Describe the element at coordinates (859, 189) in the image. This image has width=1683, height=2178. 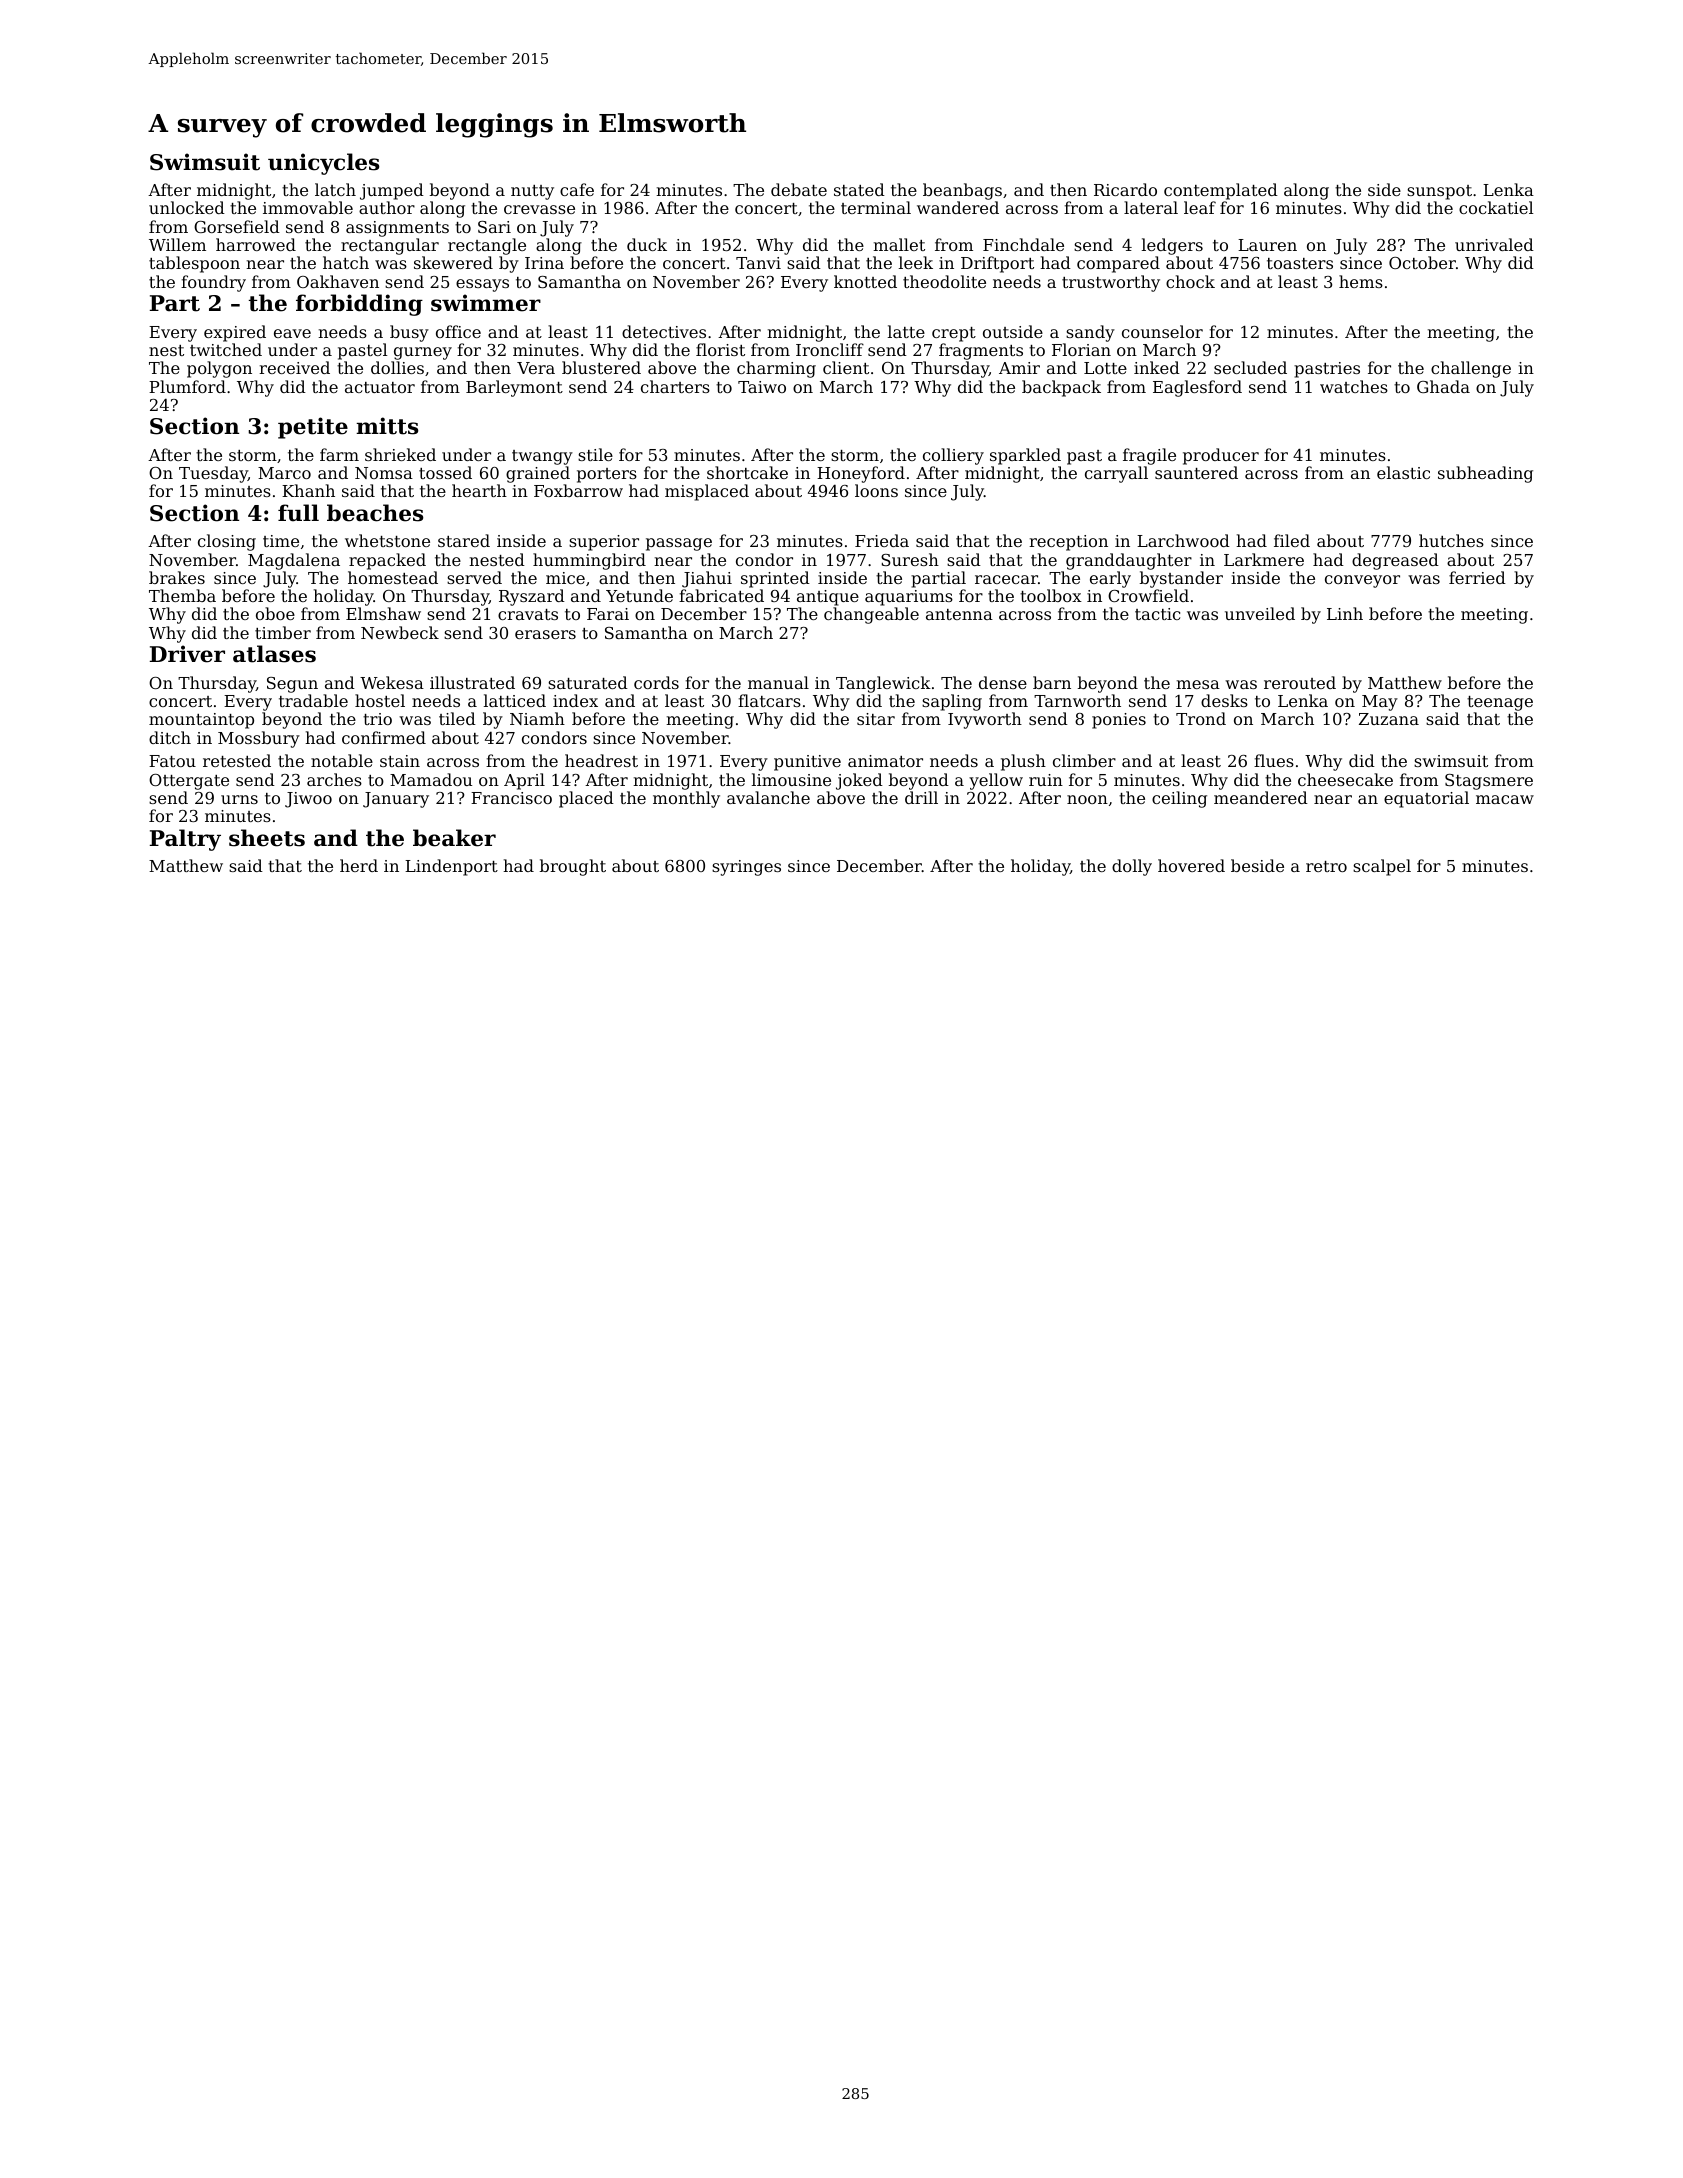
I see `stated` at that location.
